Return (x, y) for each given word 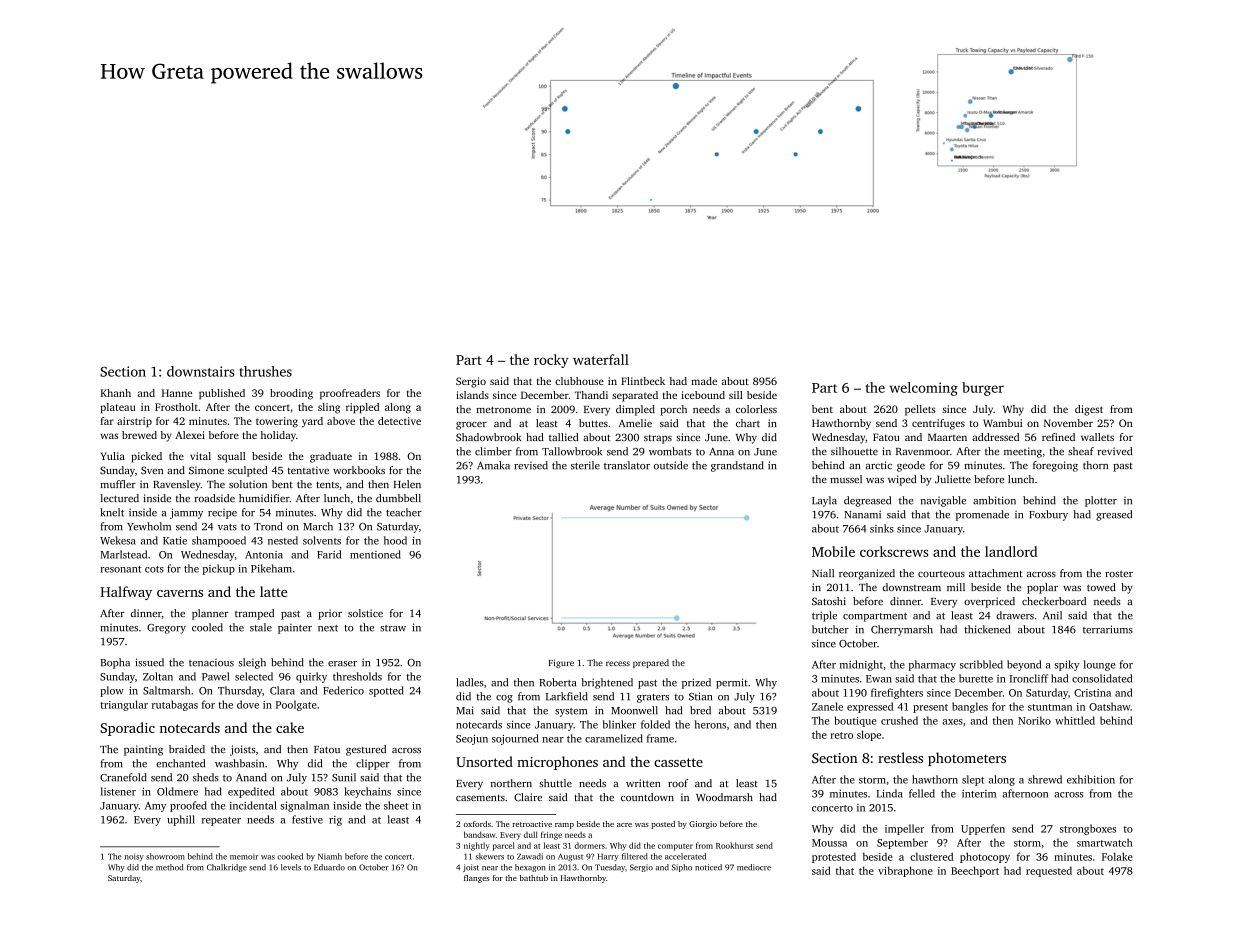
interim (979, 794)
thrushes (265, 371)
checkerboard (1054, 601)
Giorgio (703, 825)
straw (393, 628)
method (169, 867)
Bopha (115, 663)
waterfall (601, 359)
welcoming (924, 389)
